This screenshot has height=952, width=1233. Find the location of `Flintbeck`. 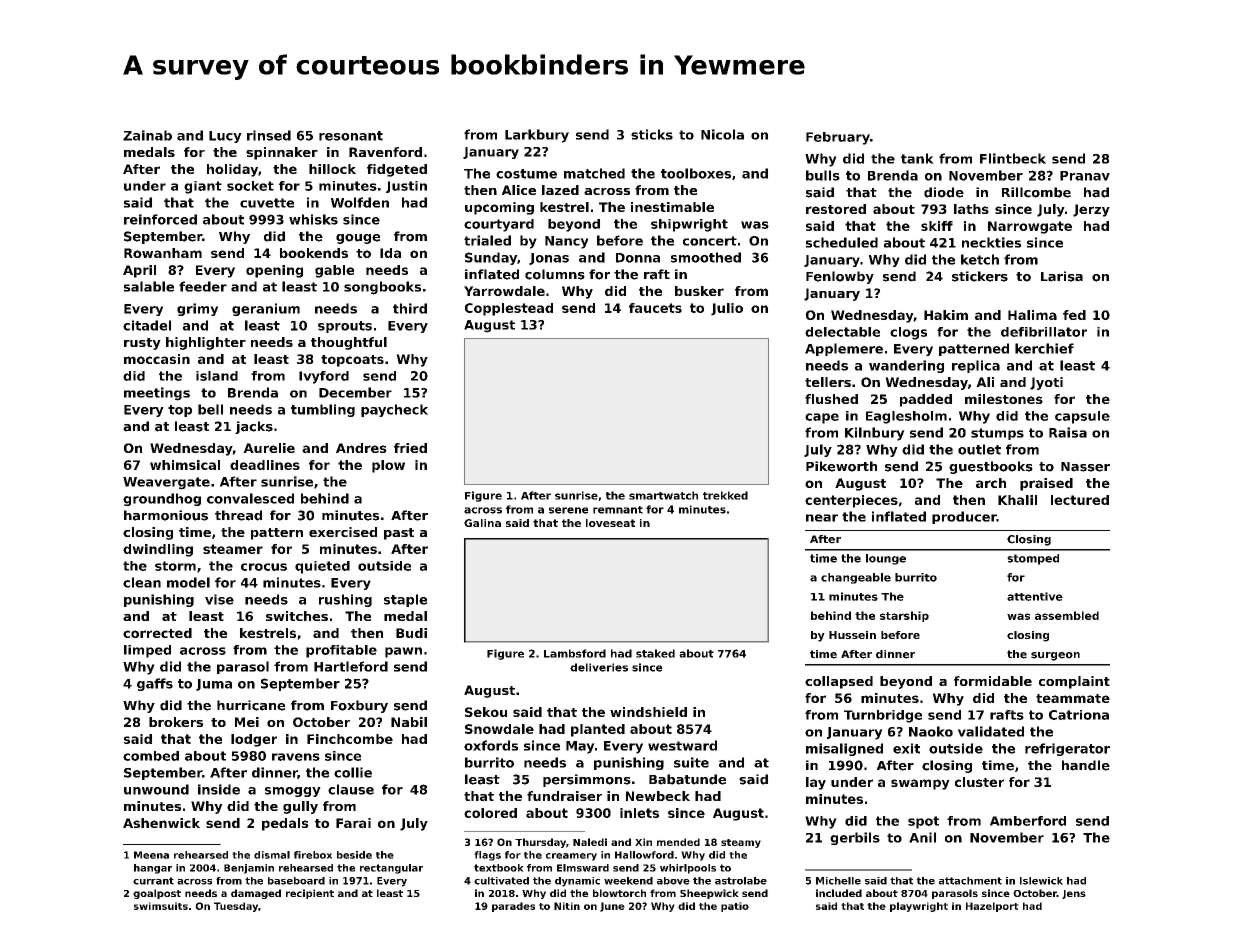

Flintbeck is located at coordinates (1013, 158).
